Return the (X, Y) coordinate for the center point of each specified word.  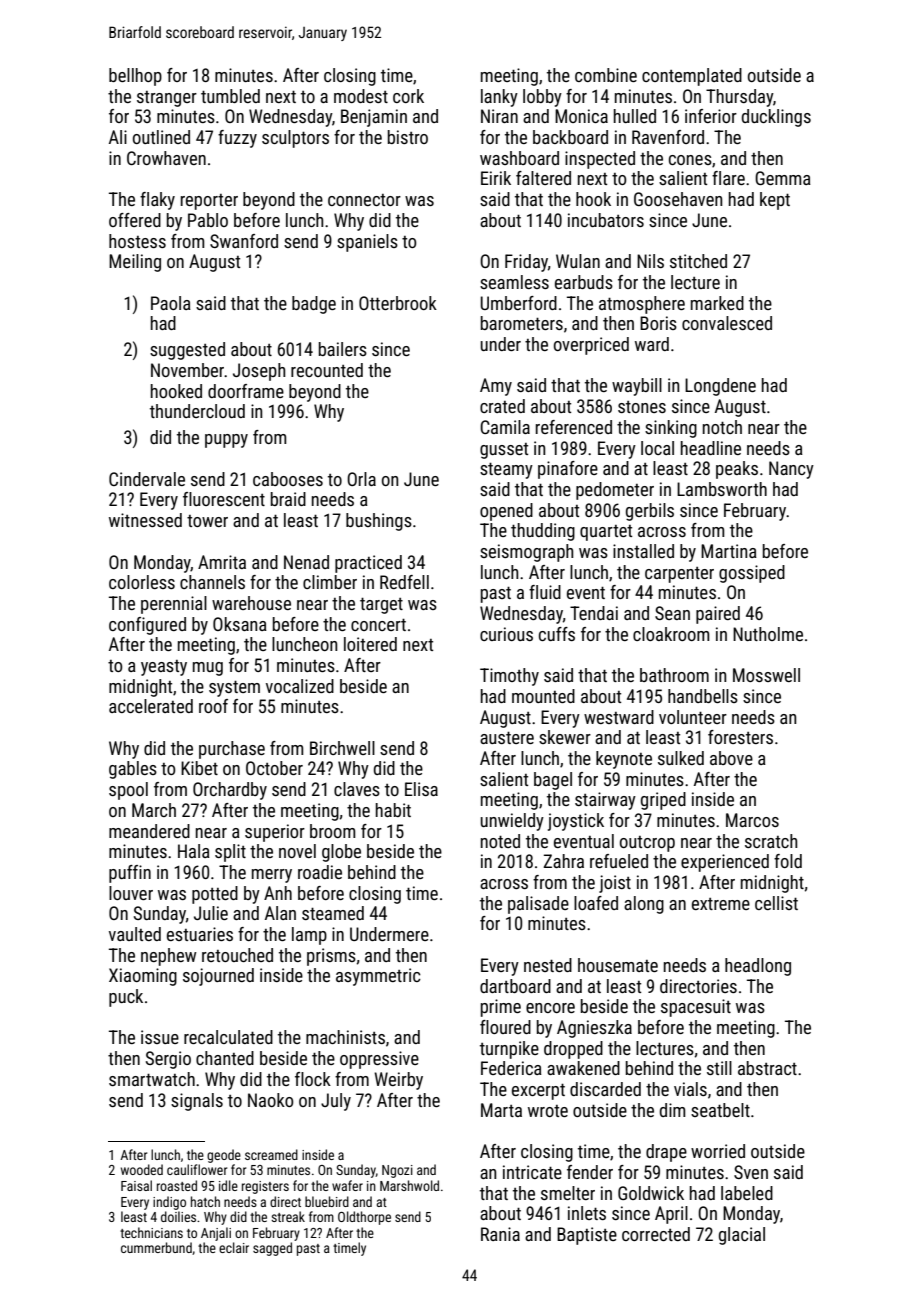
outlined (161, 137)
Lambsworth (722, 489)
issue (160, 1037)
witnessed (145, 520)
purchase (232, 750)
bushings (379, 522)
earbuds (584, 282)
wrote (548, 1111)
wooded (142, 1169)
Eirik (496, 178)
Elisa (421, 789)
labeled (747, 1193)
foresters (740, 737)
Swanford (244, 241)
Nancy (791, 470)
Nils (650, 261)
